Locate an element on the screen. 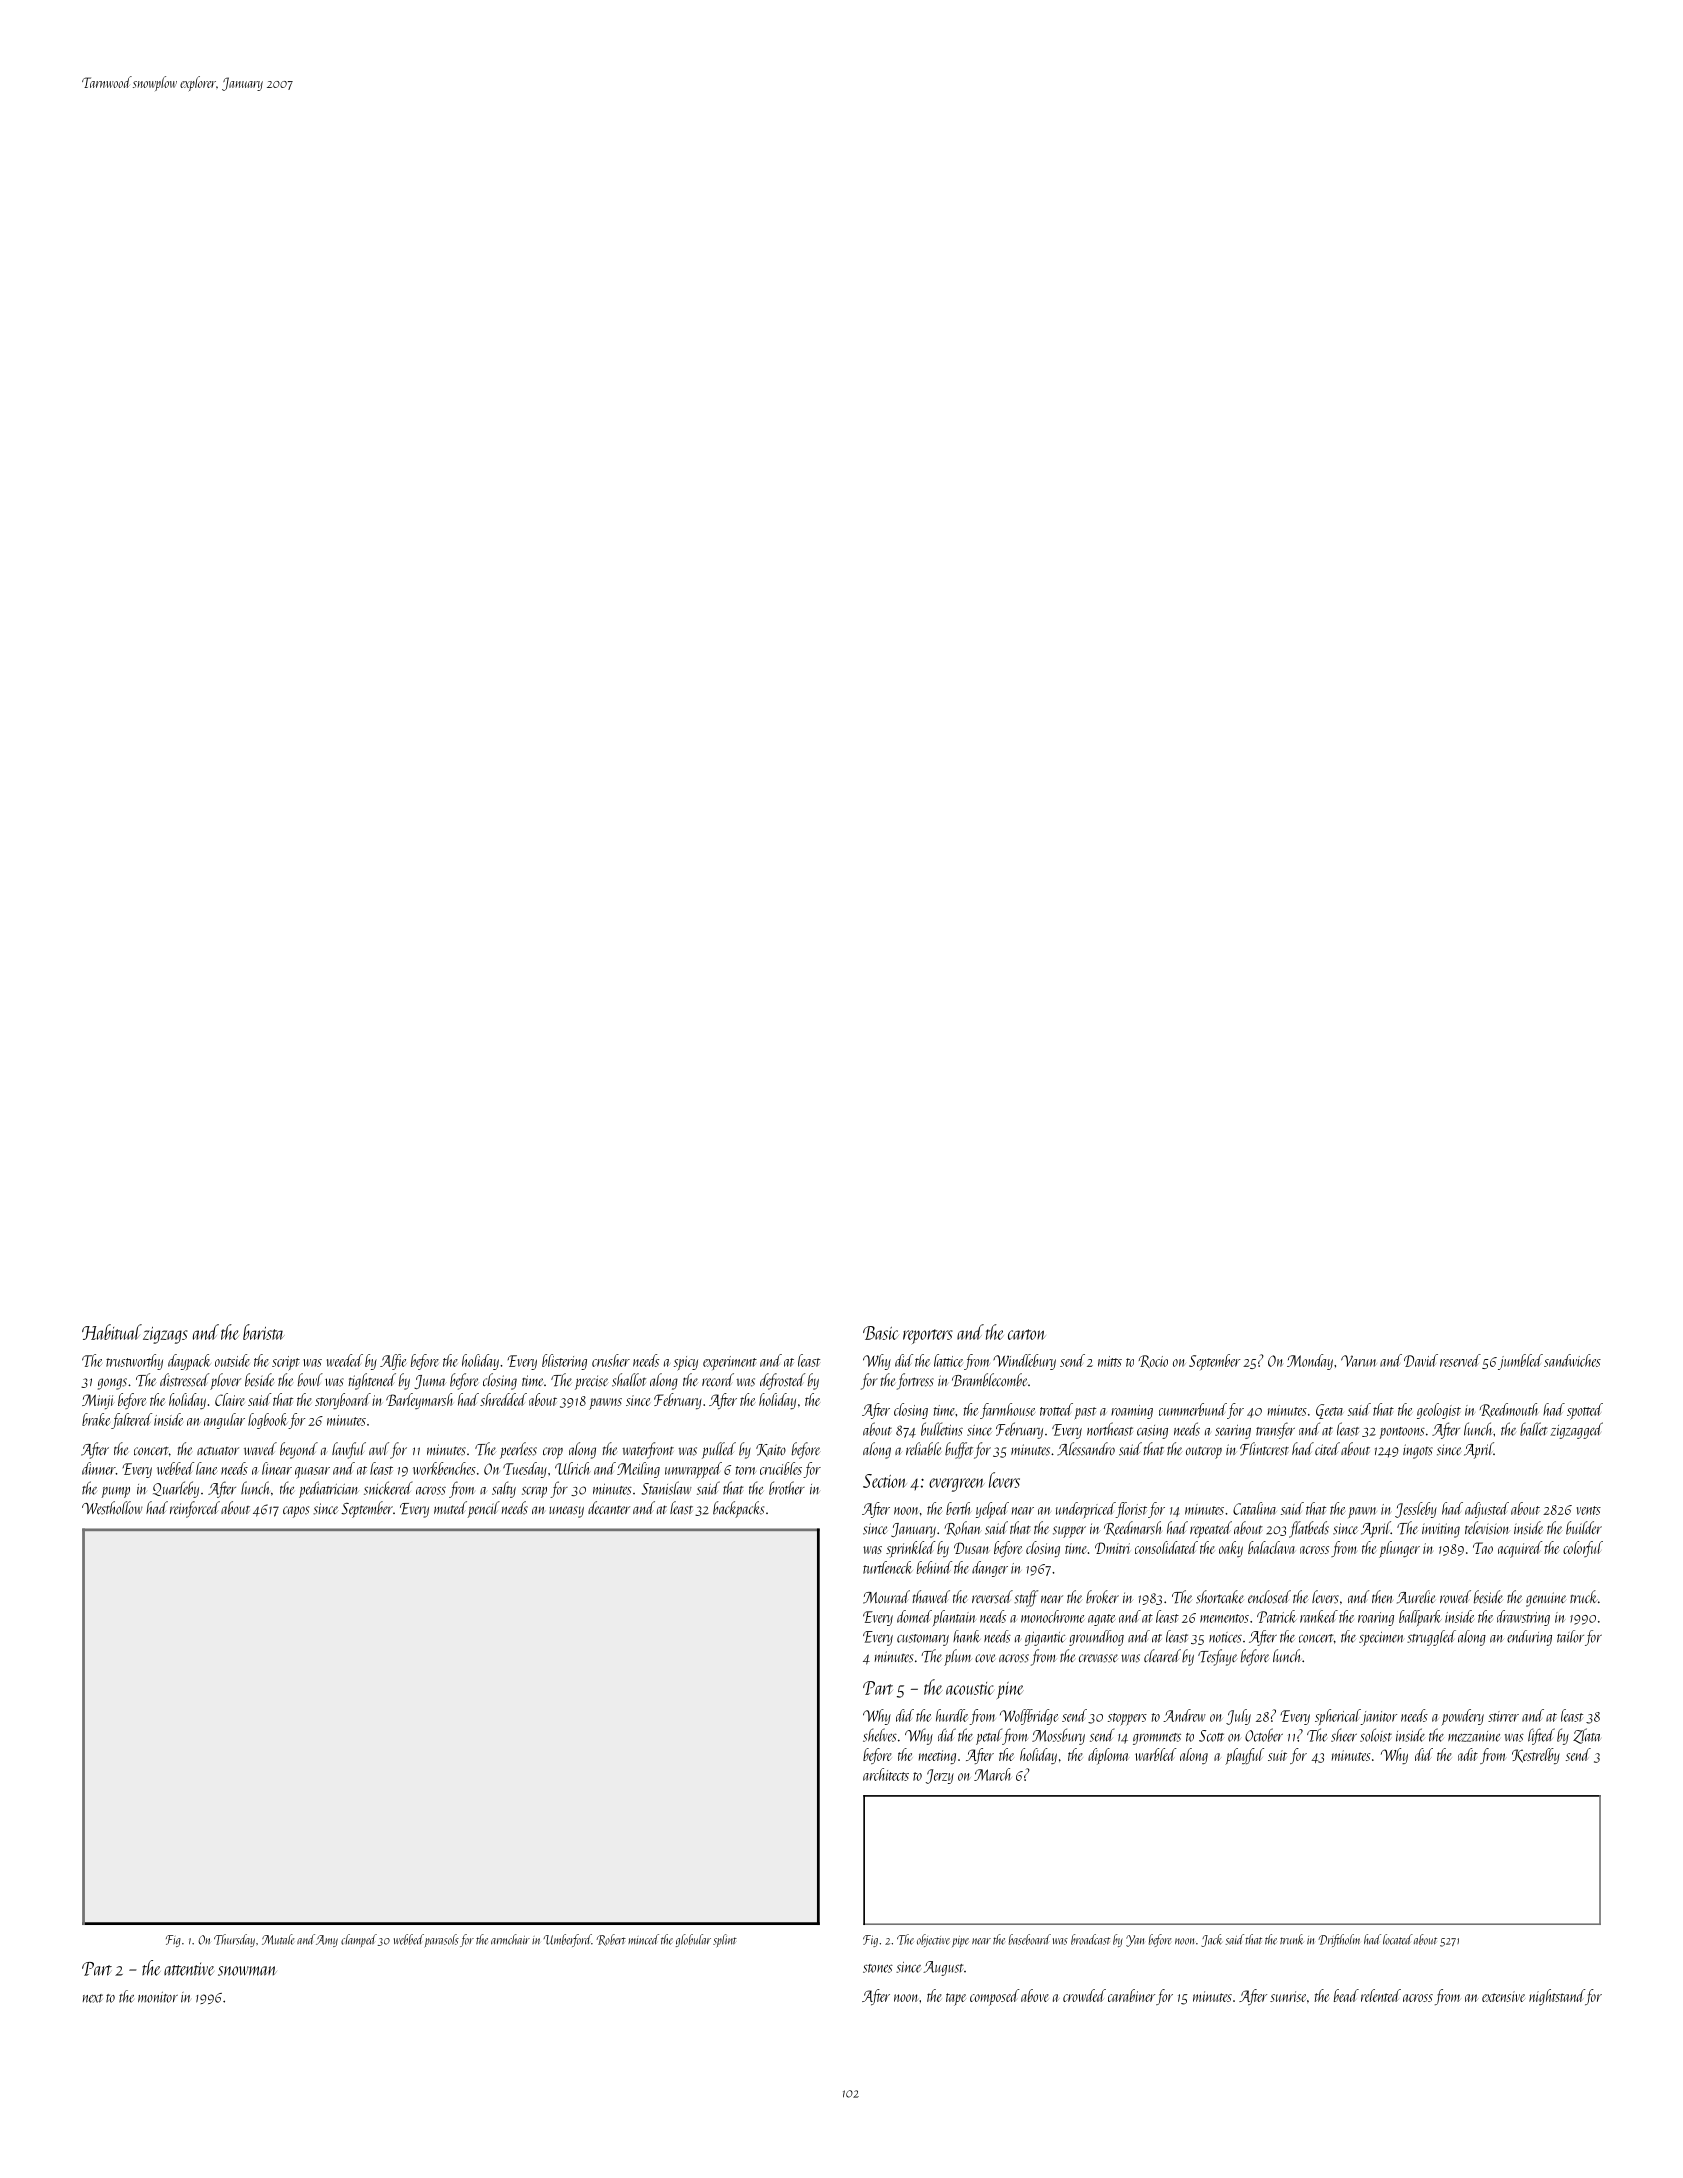 The width and height of the screenshot is (1683, 2178). Windlebury is located at coordinates (1024, 1362).
